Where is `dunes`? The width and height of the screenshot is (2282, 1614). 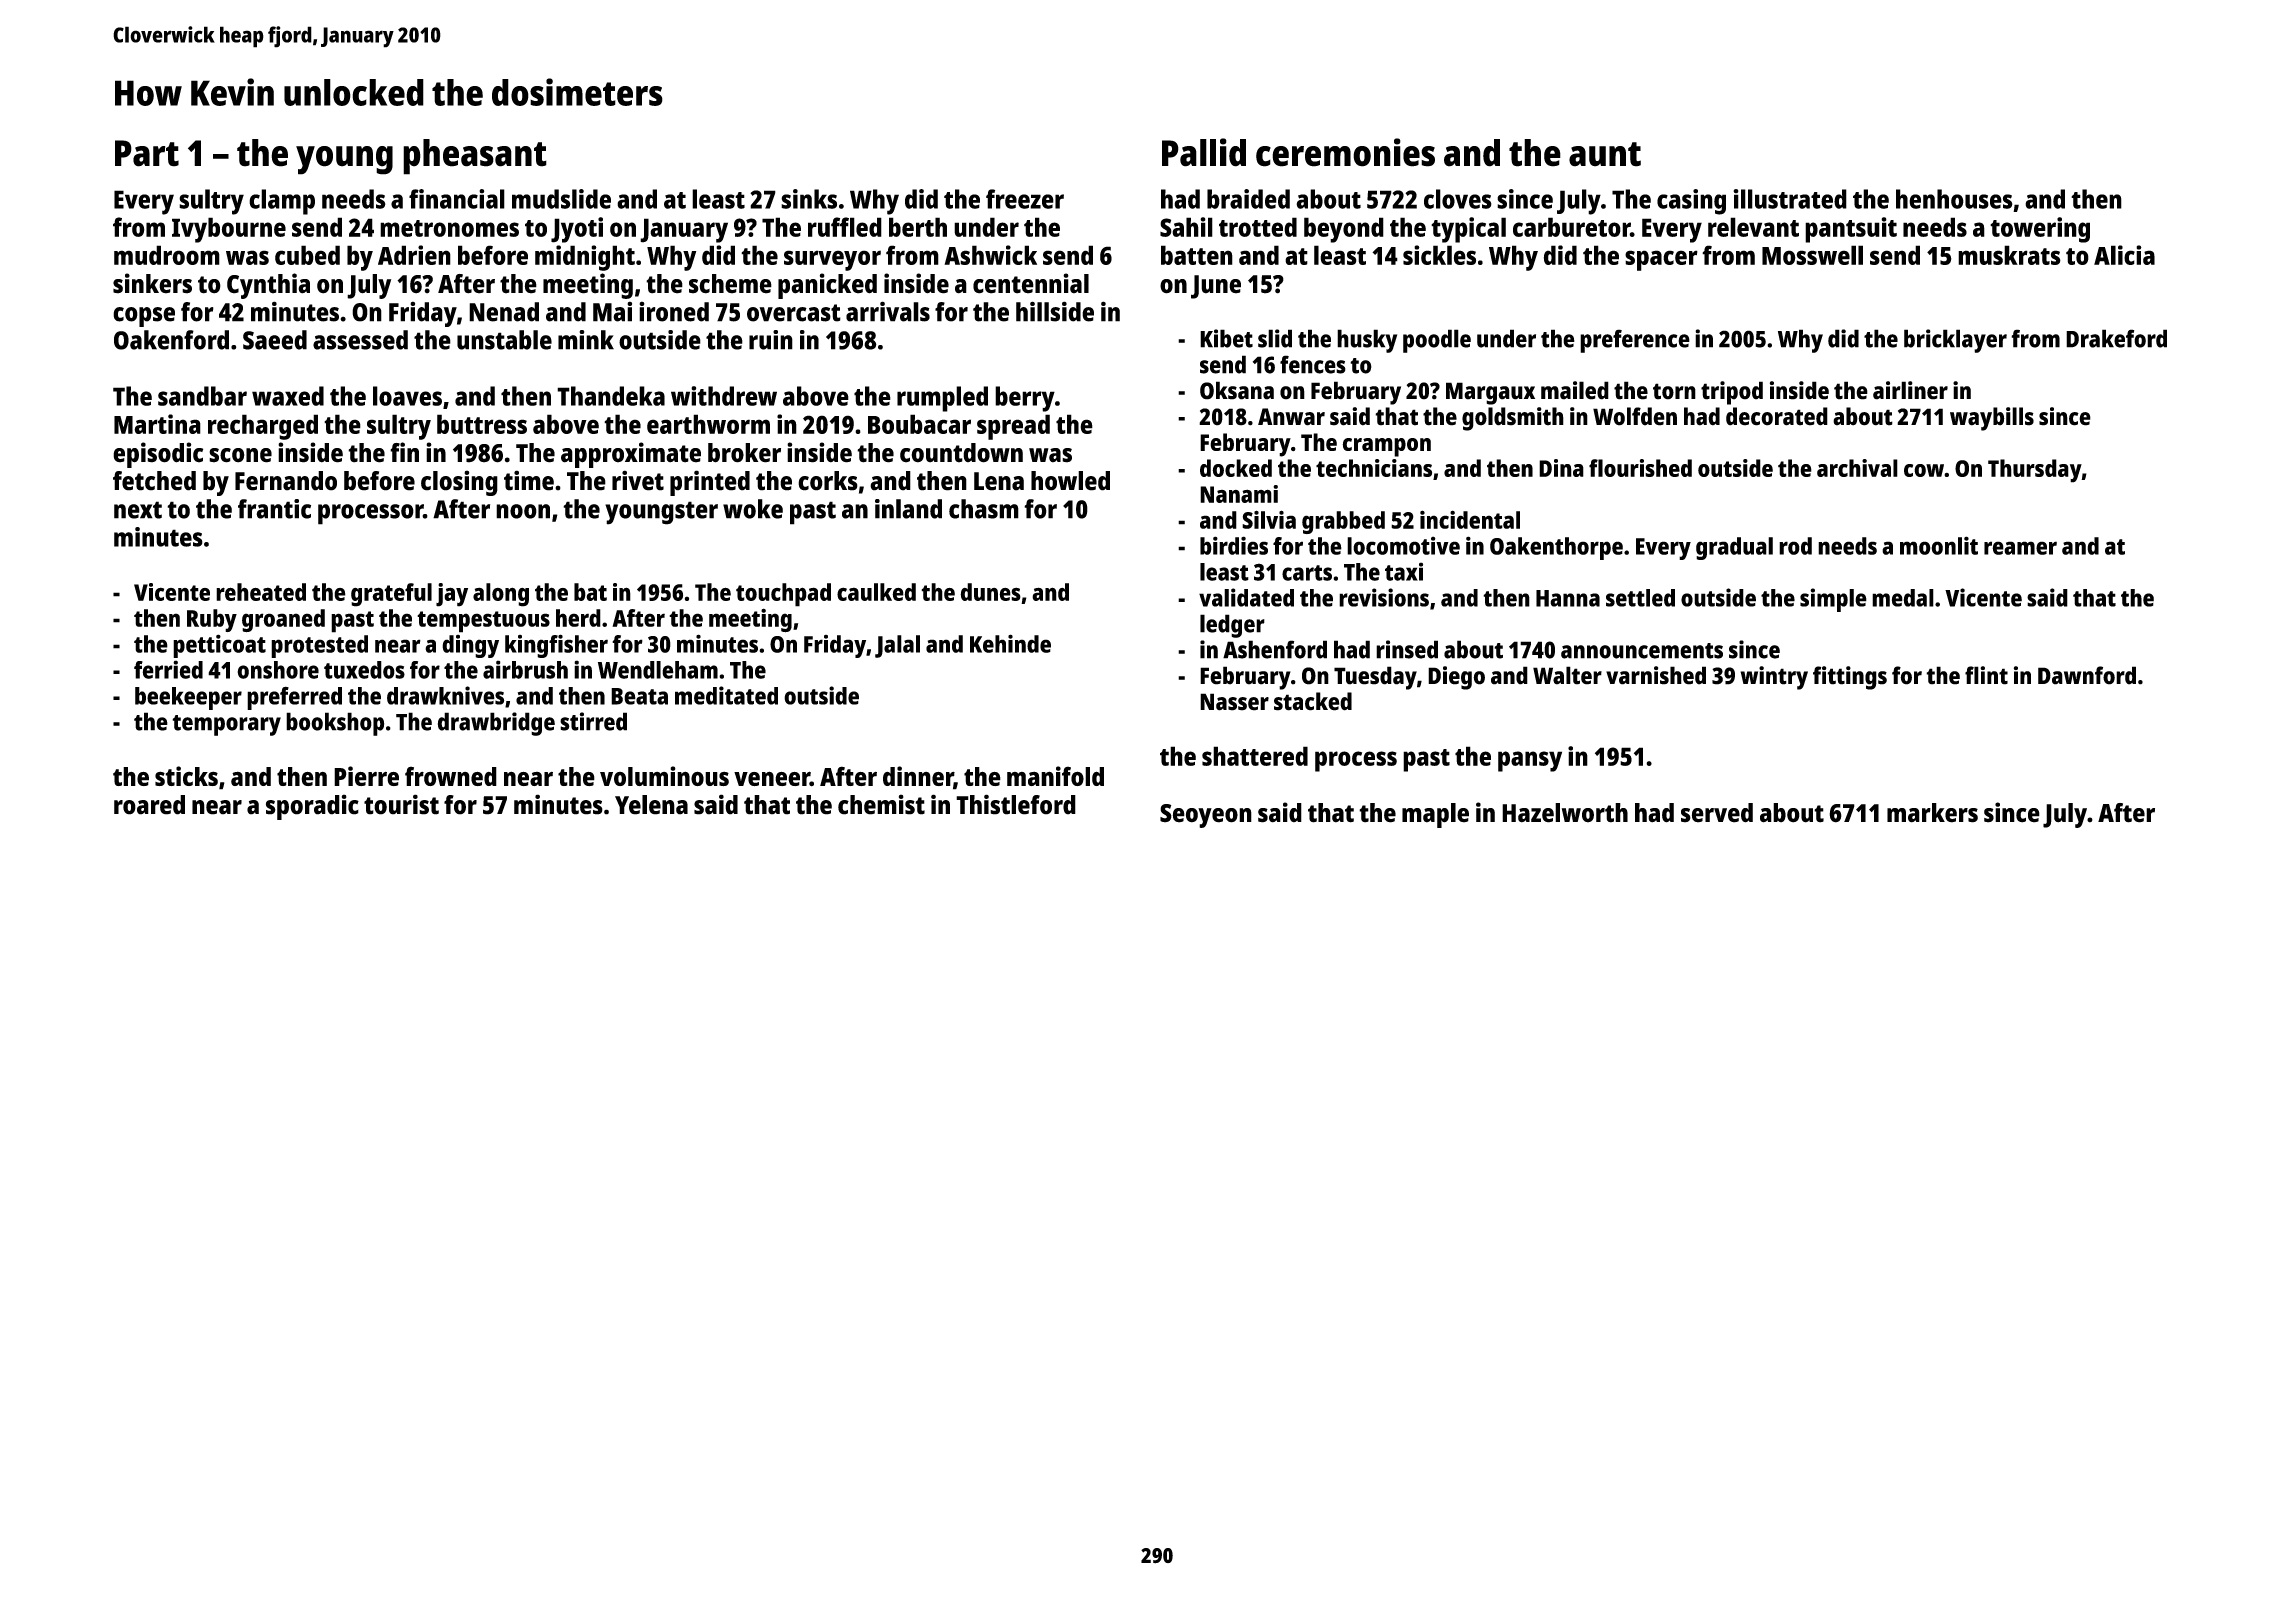
dunes is located at coordinates (990, 592).
